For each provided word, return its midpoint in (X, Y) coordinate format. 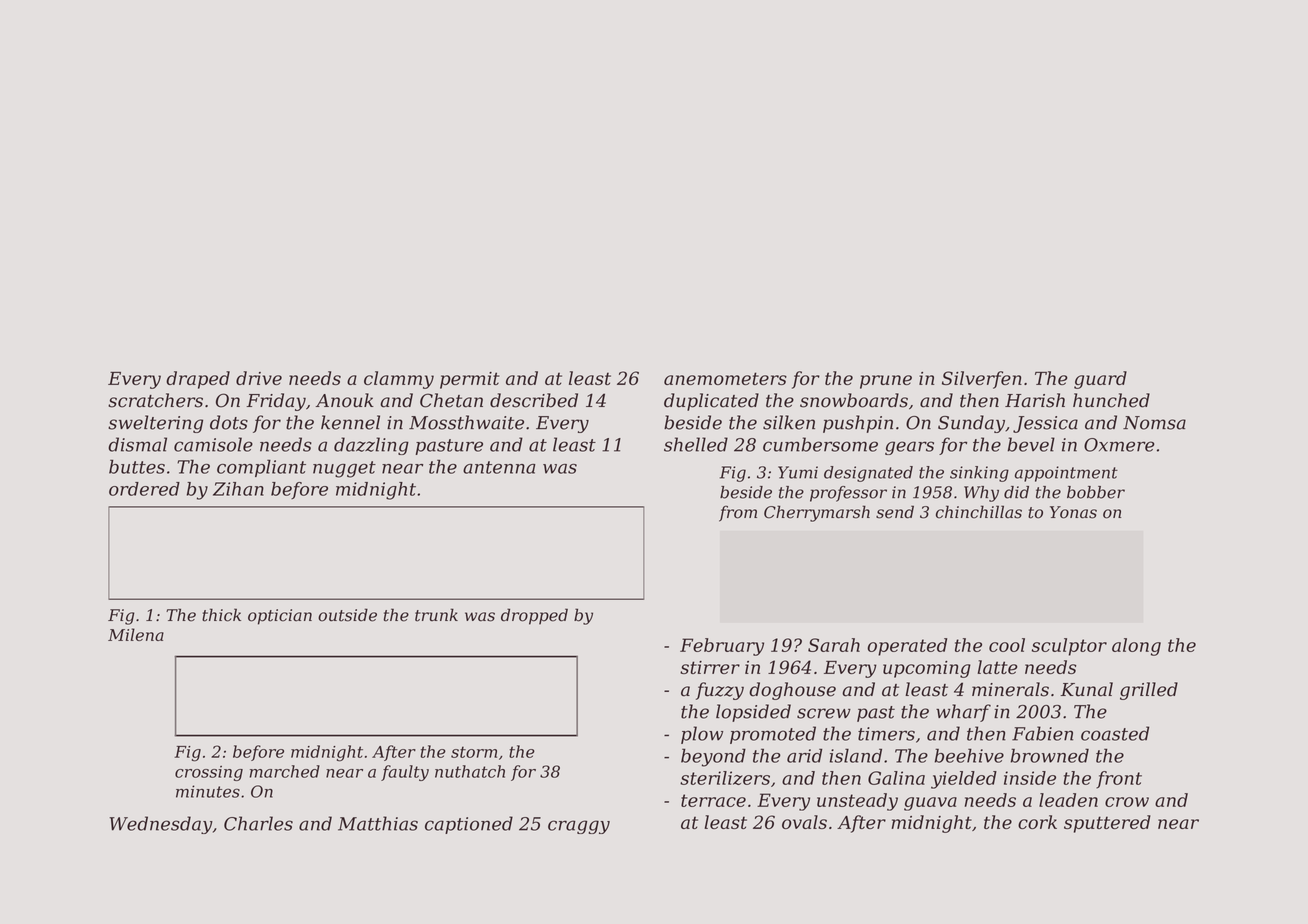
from (738, 513)
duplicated (711, 402)
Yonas (1073, 512)
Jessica (1045, 424)
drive (259, 378)
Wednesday (160, 825)
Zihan (238, 489)
